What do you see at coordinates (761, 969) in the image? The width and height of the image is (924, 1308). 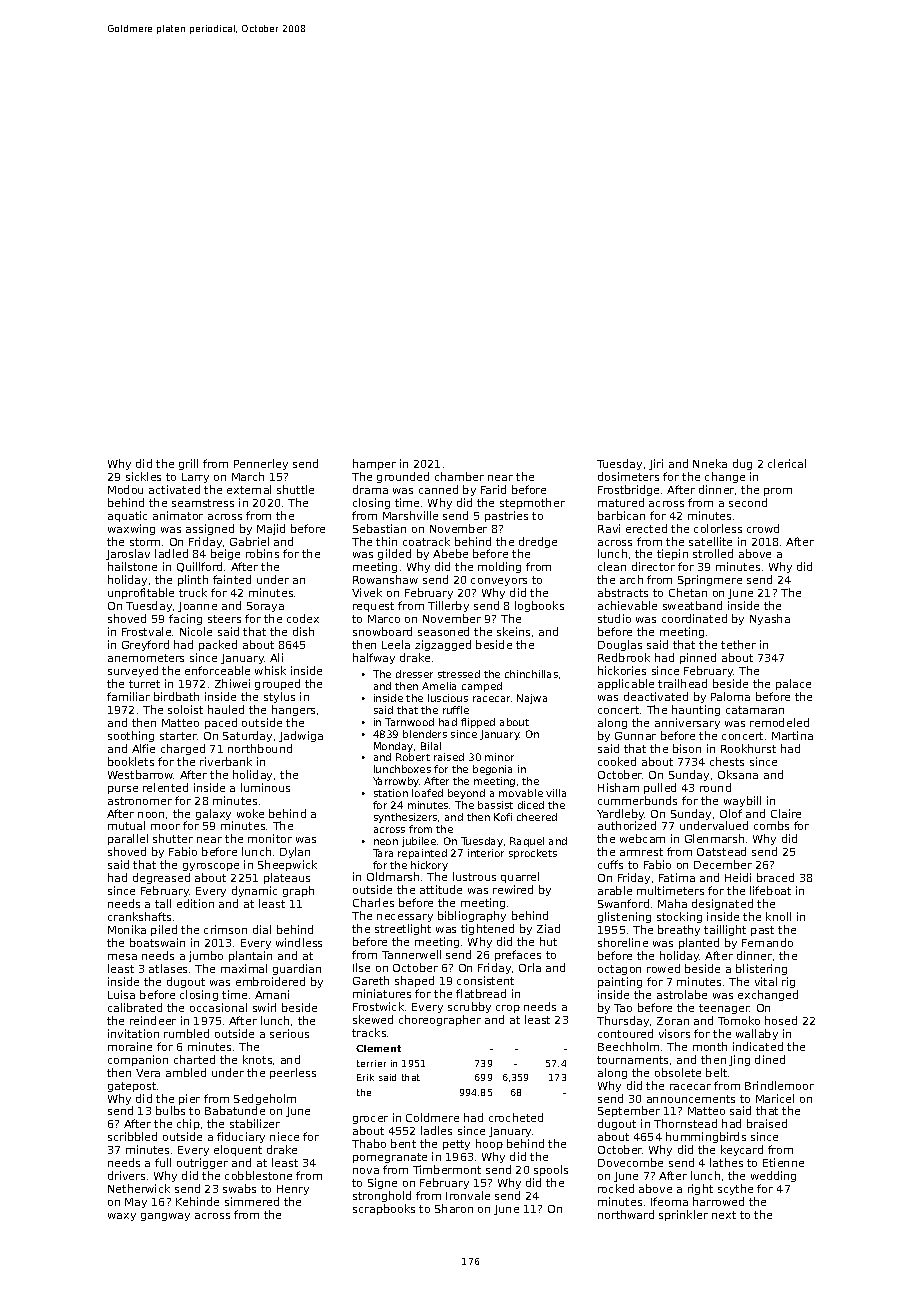 I see `blistering` at bounding box center [761, 969].
